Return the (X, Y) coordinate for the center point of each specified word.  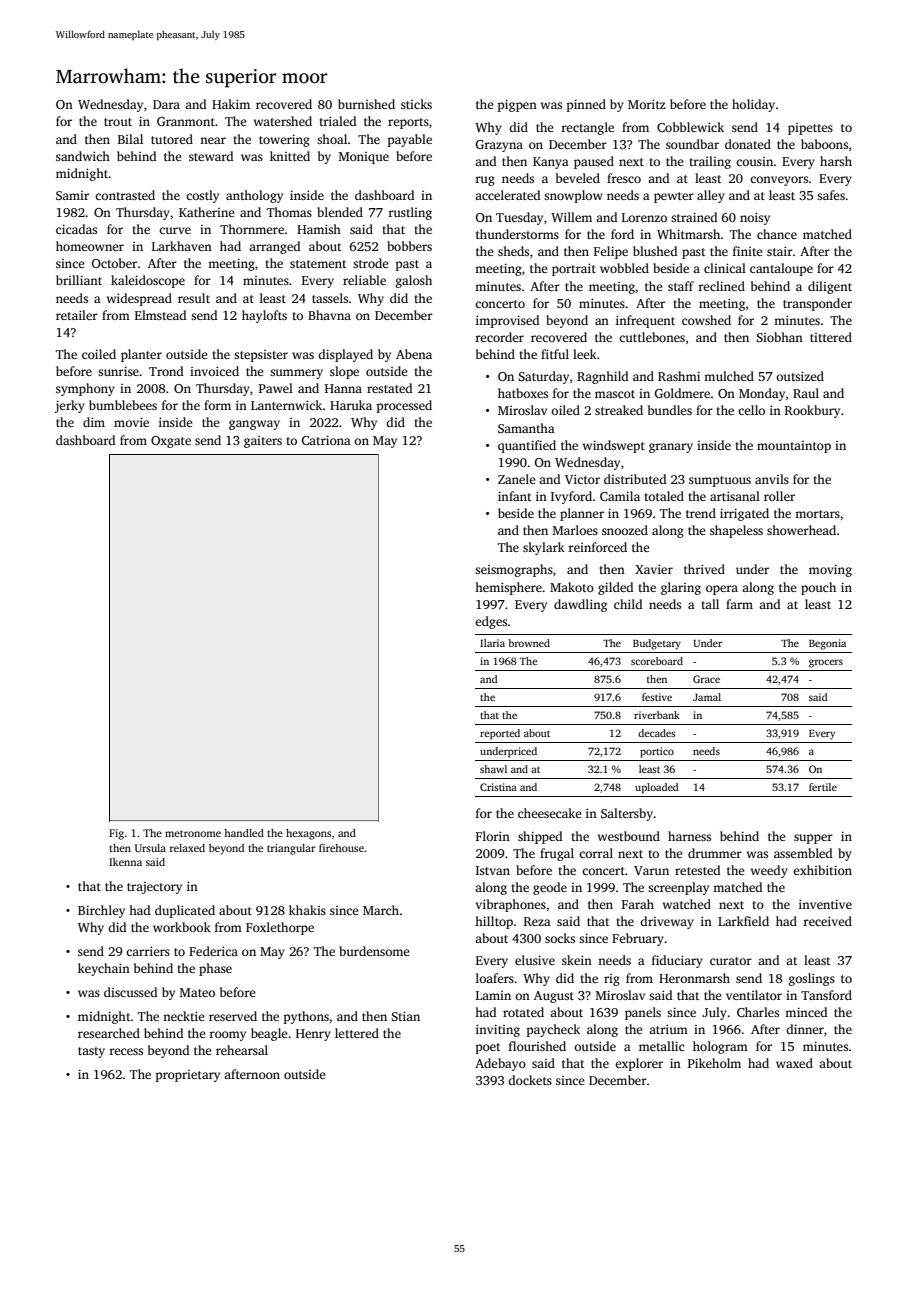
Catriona (326, 440)
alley (711, 196)
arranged (274, 247)
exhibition (822, 870)
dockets (530, 1080)
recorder (499, 337)
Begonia (827, 644)
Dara (166, 104)
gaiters (263, 442)
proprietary (188, 1076)
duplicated (185, 911)
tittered (831, 337)
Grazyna (499, 146)
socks (560, 938)
